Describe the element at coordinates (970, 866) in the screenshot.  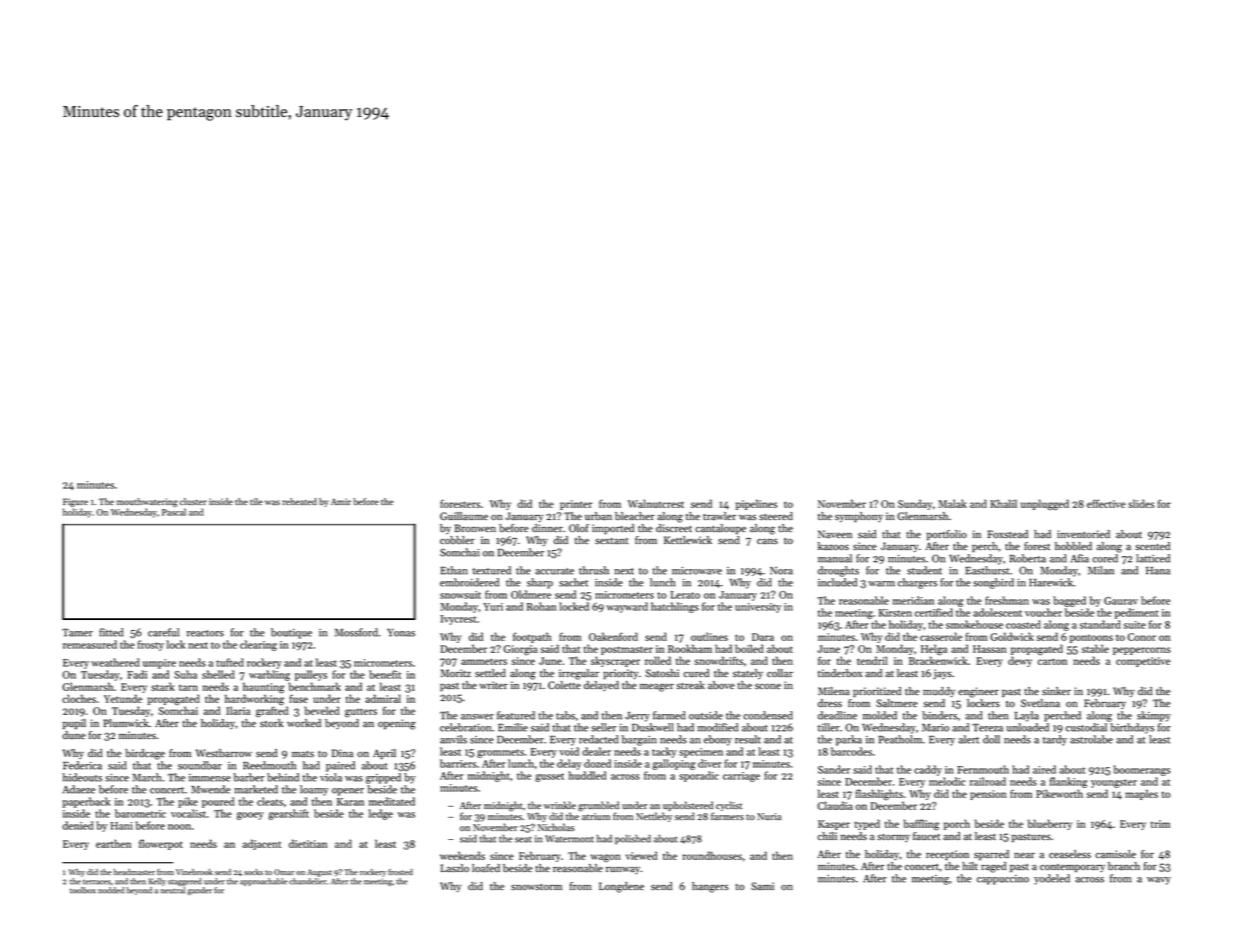
I see `hilt` at that location.
